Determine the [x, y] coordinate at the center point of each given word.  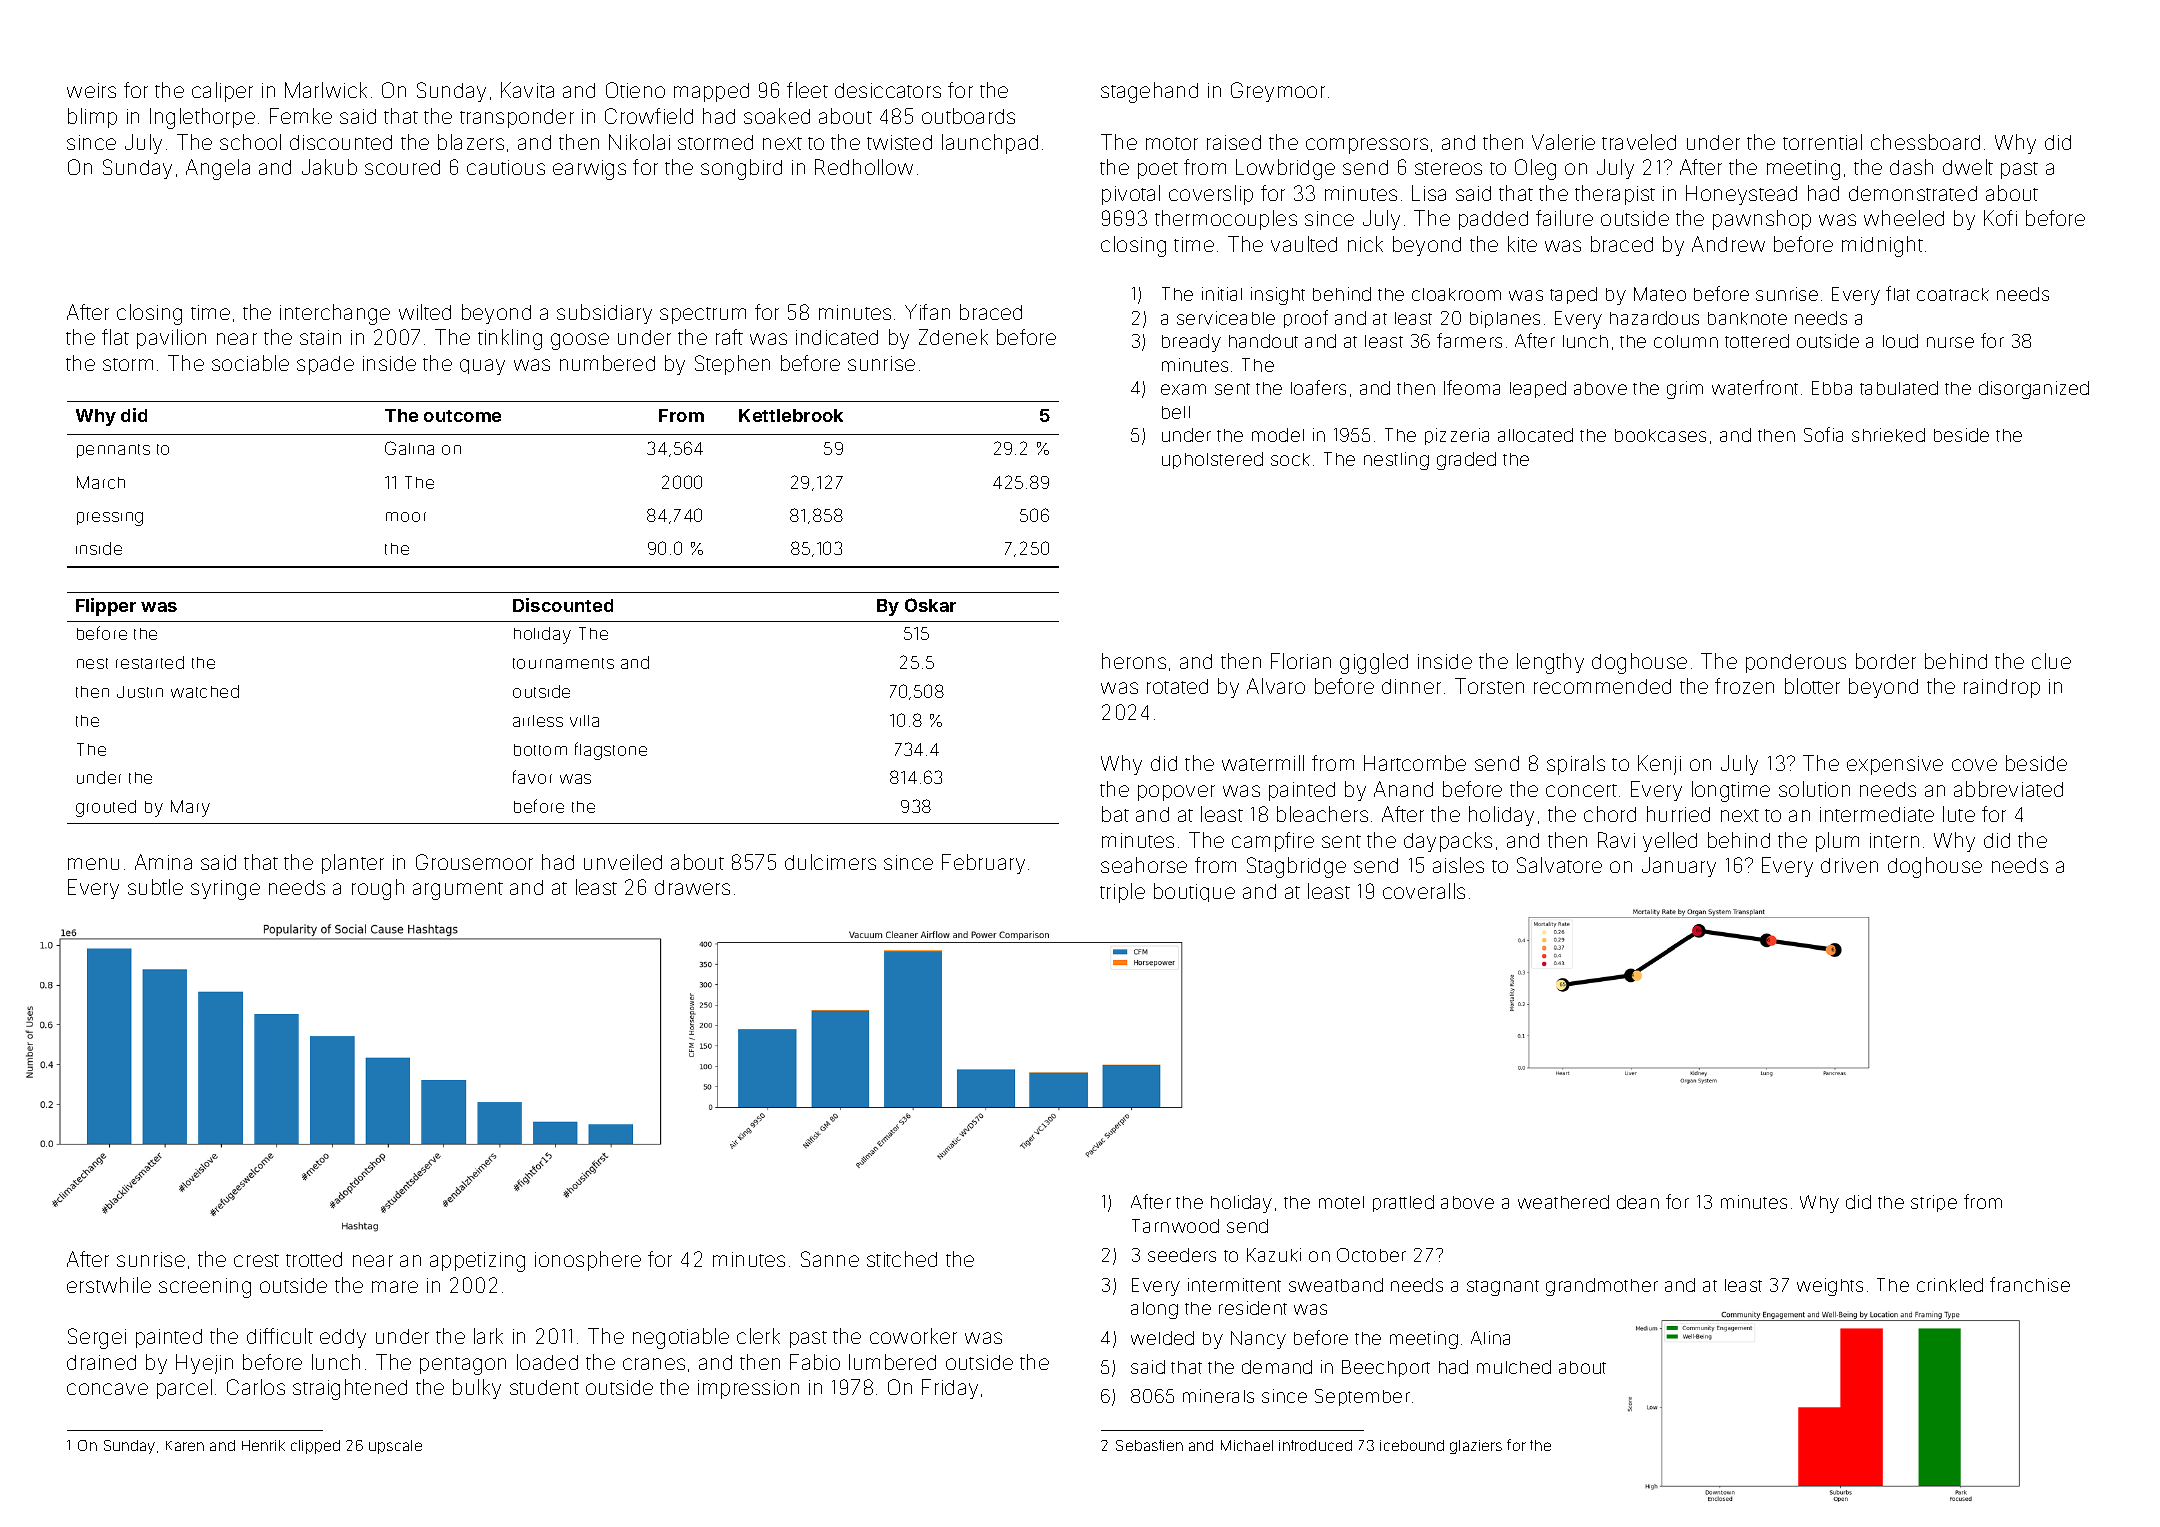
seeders [1182, 1255]
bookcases [1660, 435]
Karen [185, 1446]
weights [1830, 1287]
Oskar [930, 605]
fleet [807, 90]
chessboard [1925, 142]
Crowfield [649, 116]
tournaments [563, 663]
